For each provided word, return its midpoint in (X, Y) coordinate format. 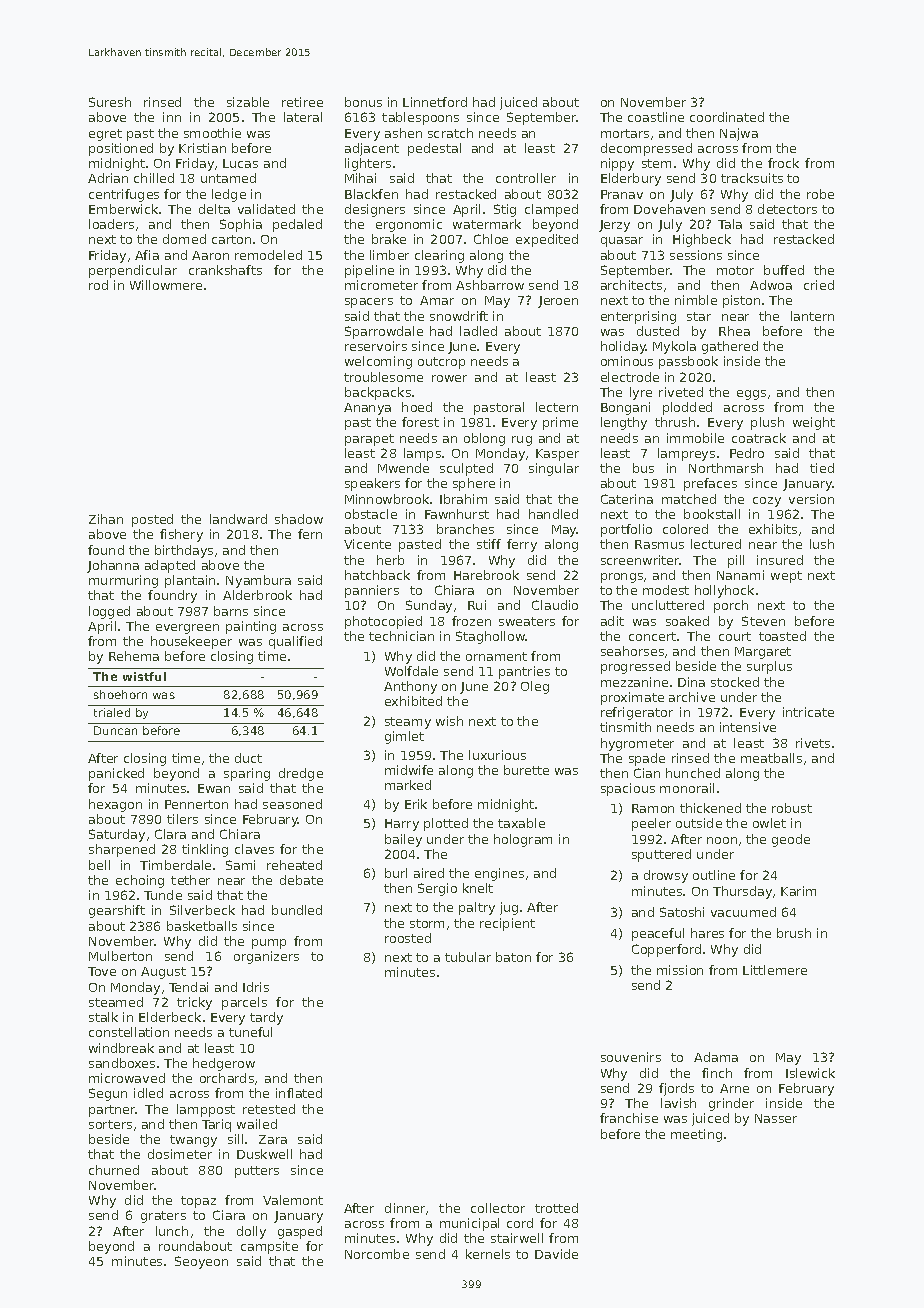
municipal (469, 1224)
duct (248, 758)
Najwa (739, 134)
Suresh (110, 102)
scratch (450, 133)
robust (792, 808)
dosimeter (180, 1154)
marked (408, 785)
